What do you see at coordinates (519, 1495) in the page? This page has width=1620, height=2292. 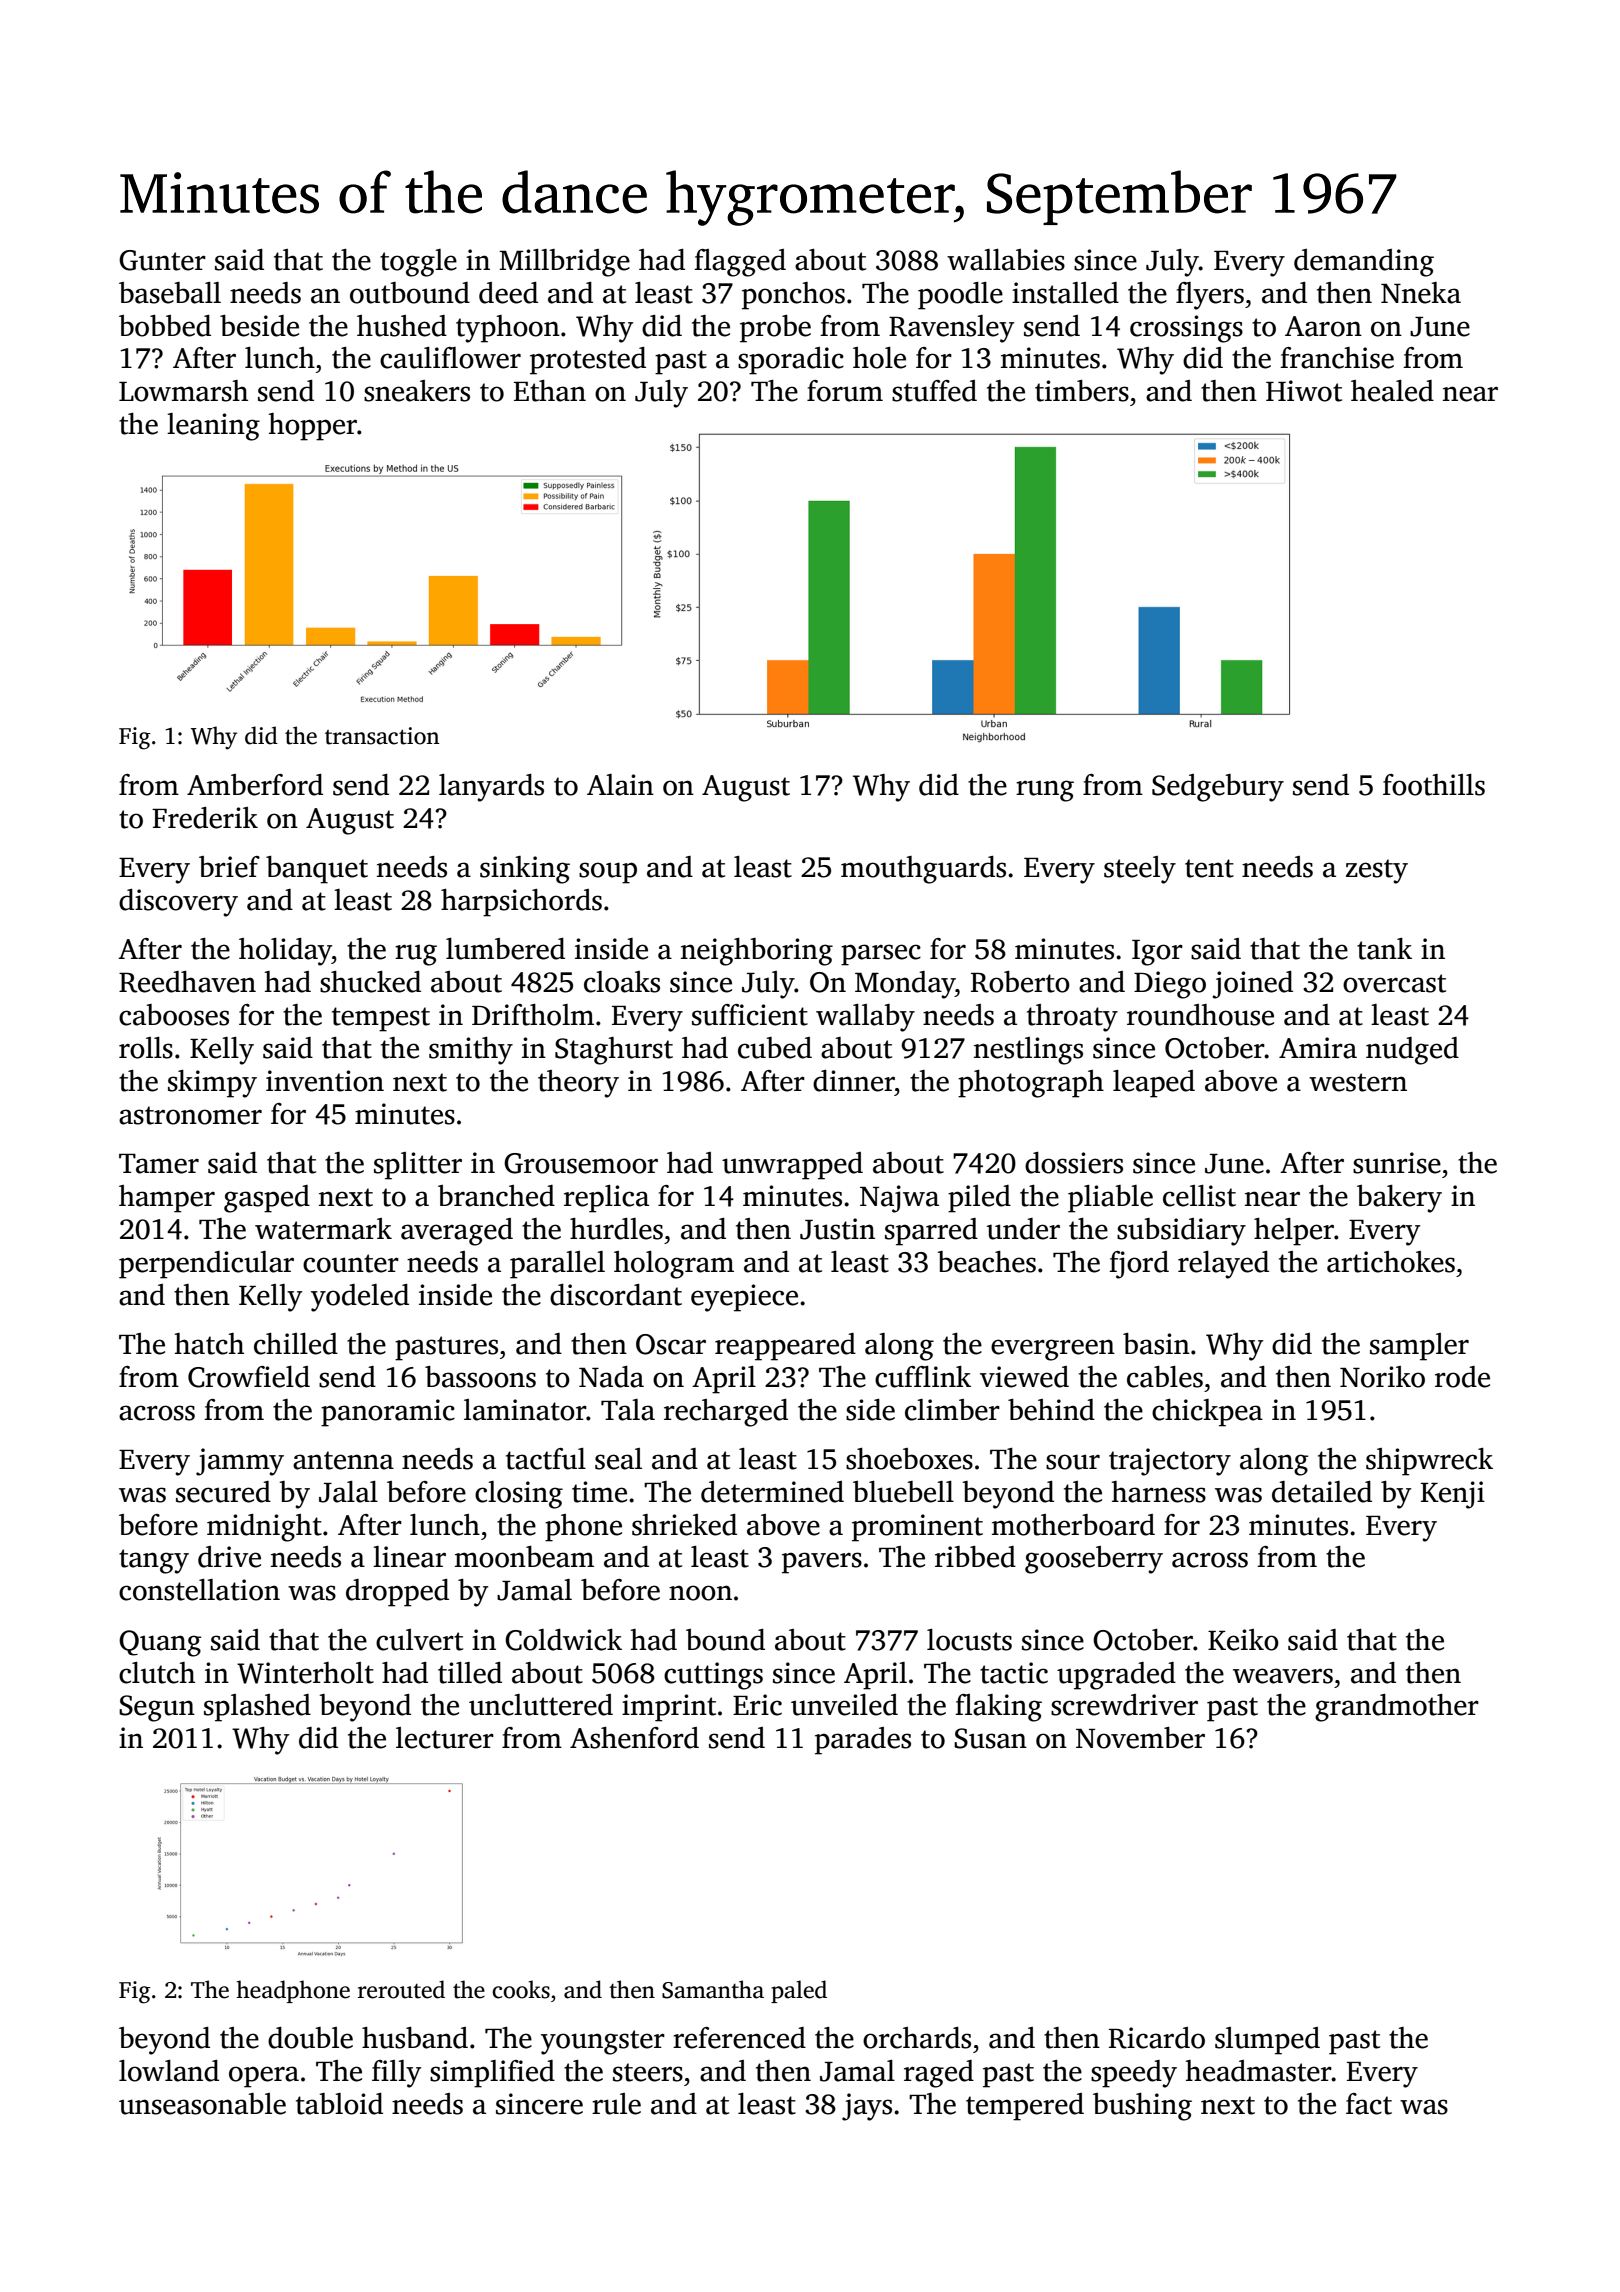 I see `closing` at bounding box center [519, 1495].
